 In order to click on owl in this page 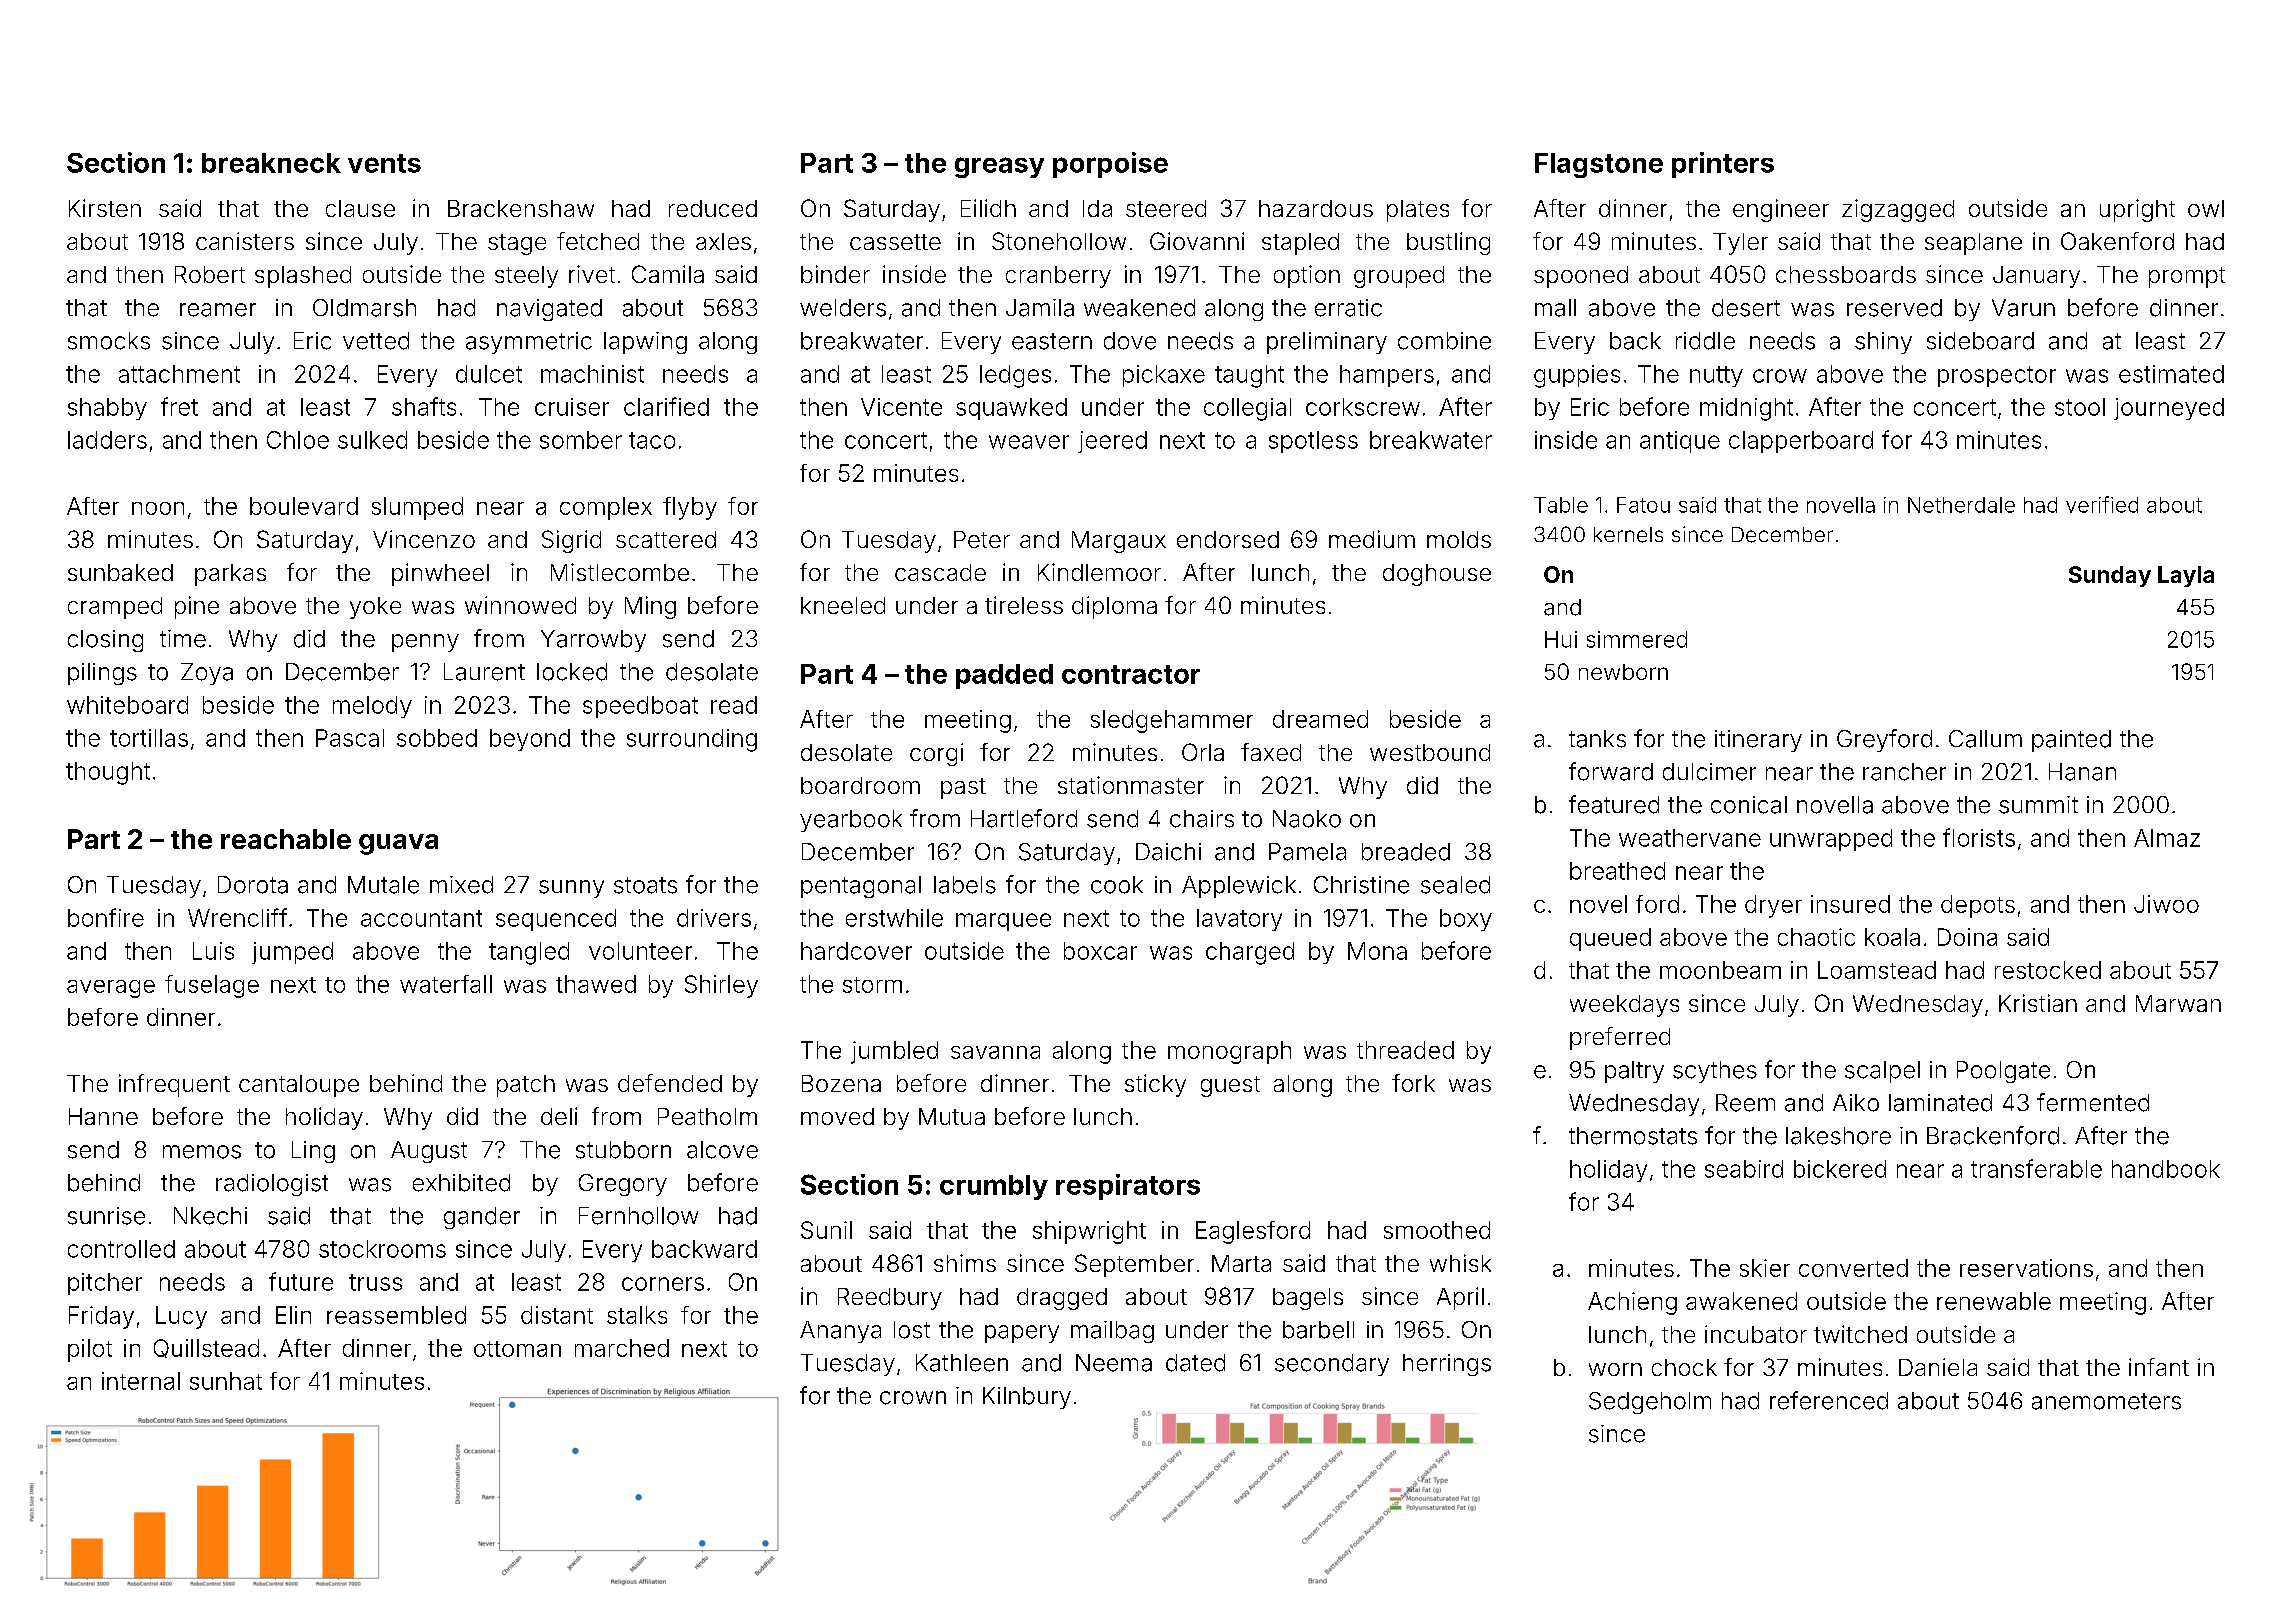, I will do `click(2206, 208)`.
